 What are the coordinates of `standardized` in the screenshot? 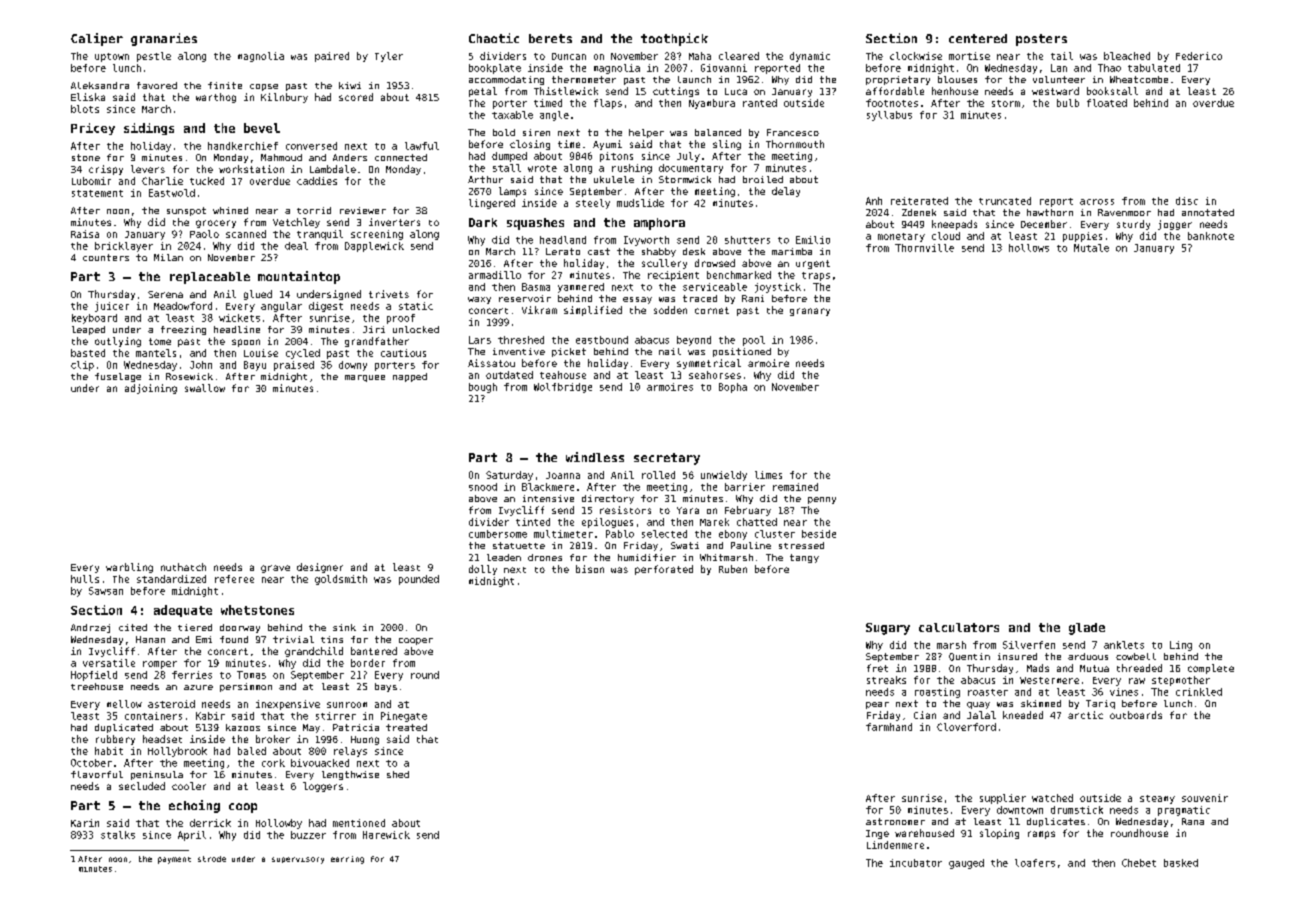 It's located at (171, 579).
